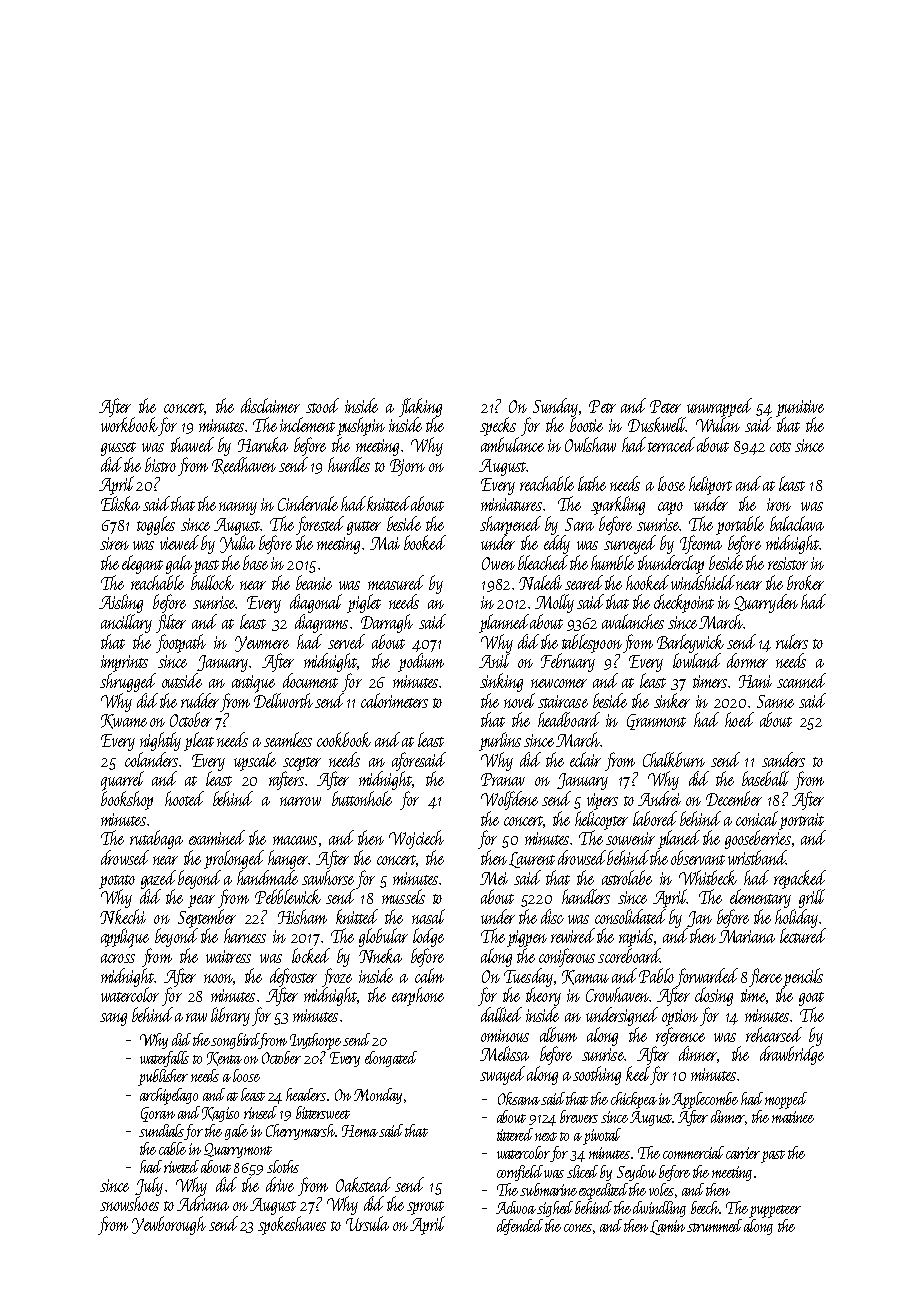  I want to click on July, so click(149, 1186).
